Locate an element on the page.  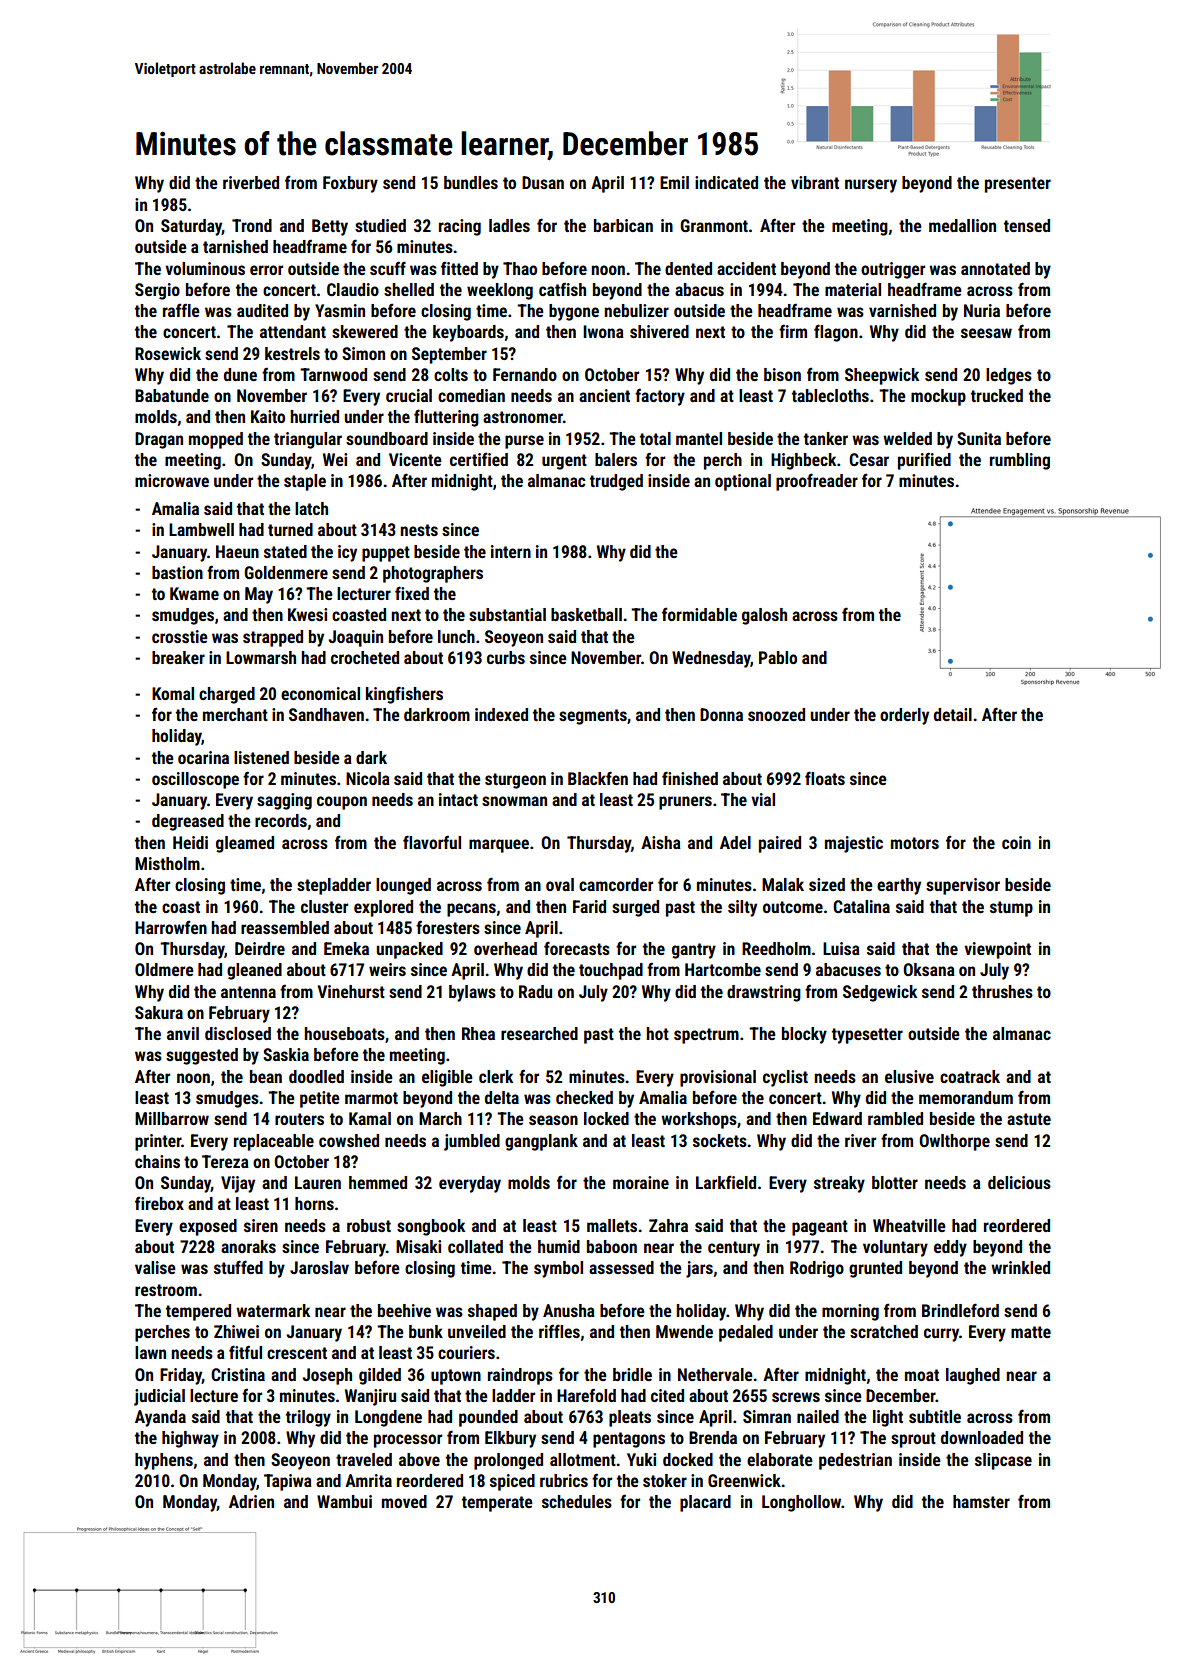
presenter is located at coordinates (1018, 185).
